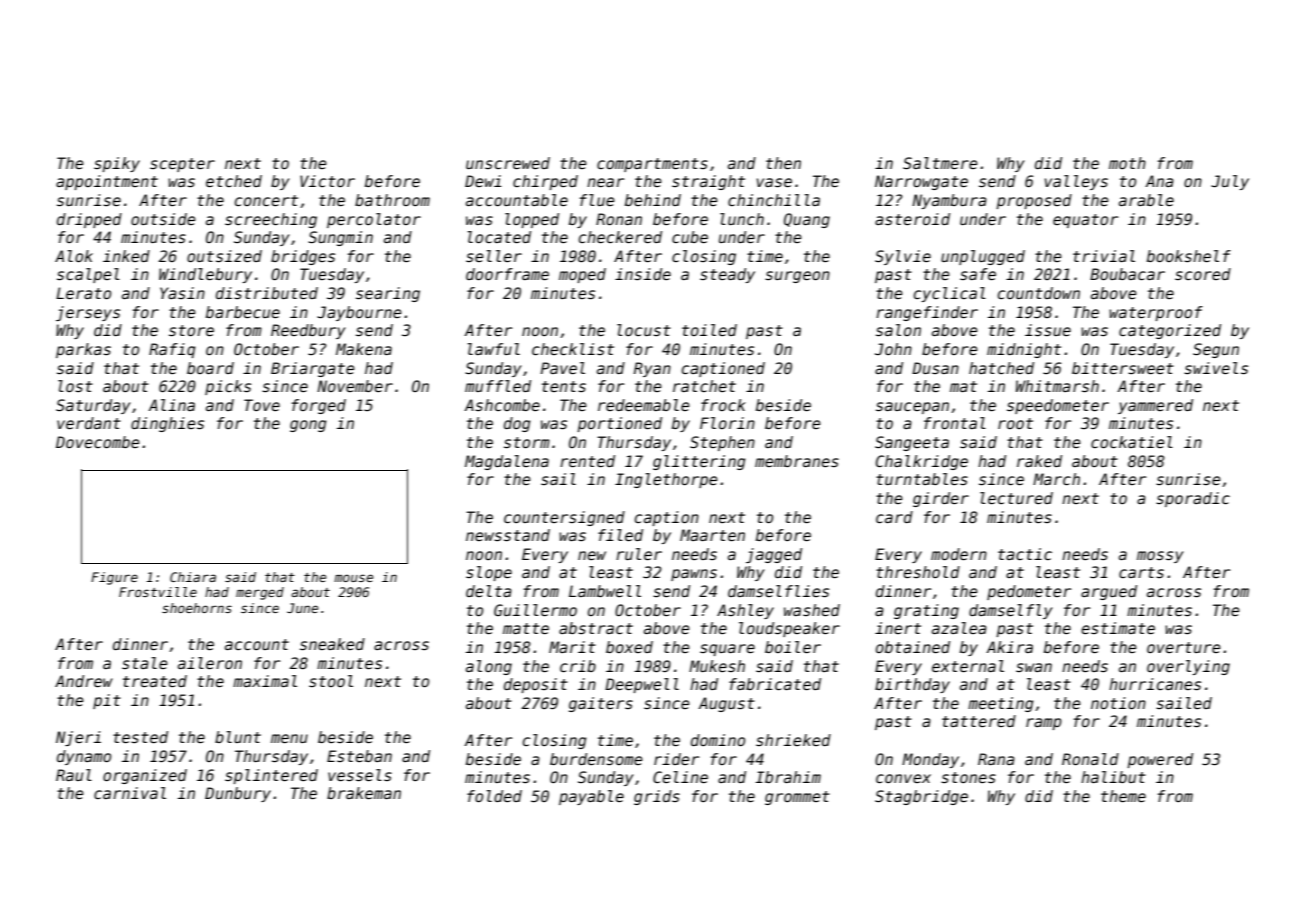 This screenshot has width=1308, height=924. What do you see at coordinates (1203, 274) in the screenshot?
I see `scored` at bounding box center [1203, 274].
